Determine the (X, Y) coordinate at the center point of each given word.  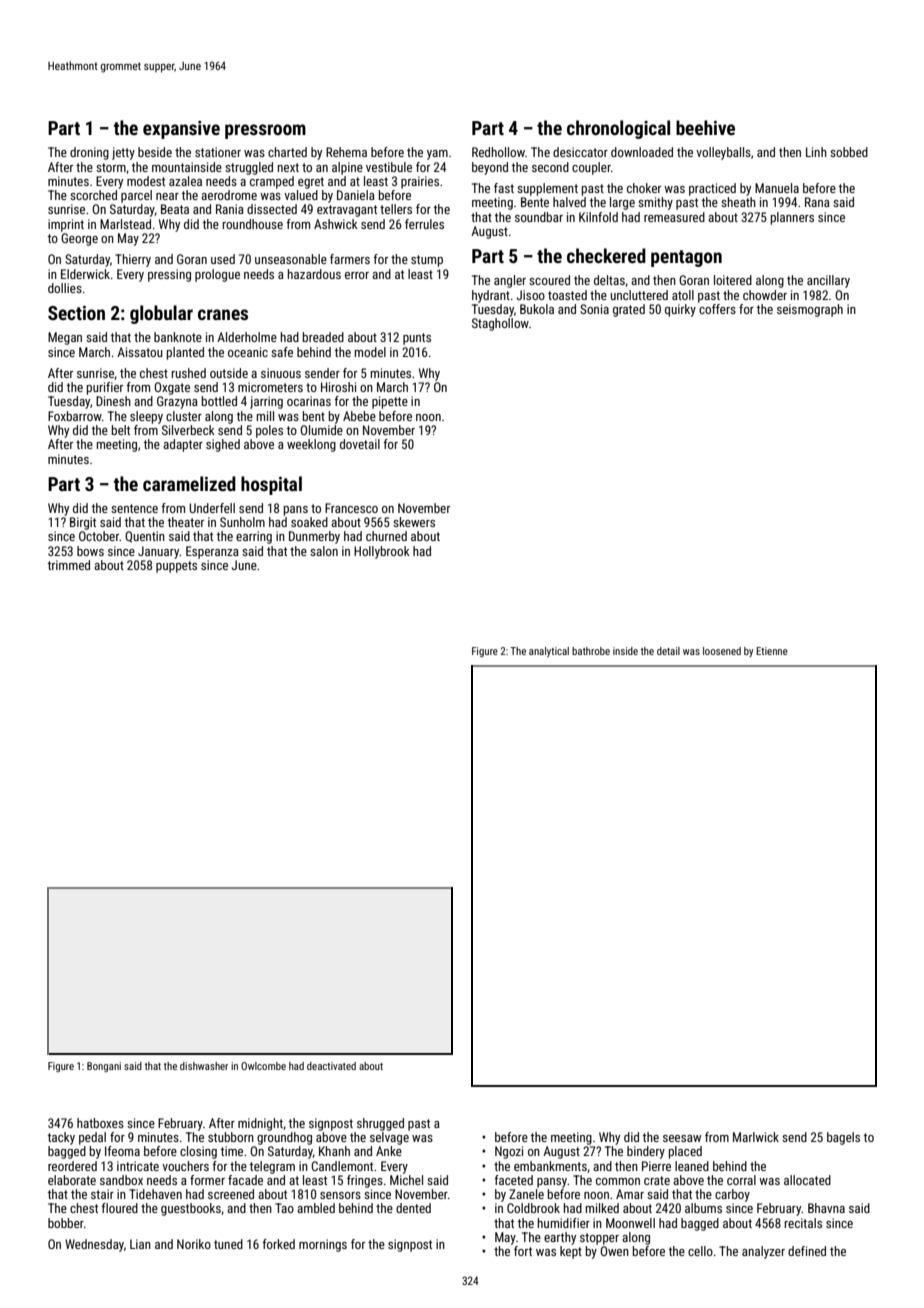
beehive (705, 127)
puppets (176, 567)
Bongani (104, 1067)
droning (89, 153)
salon (324, 551)
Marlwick (756, 1137)
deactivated (331, 1066)
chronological (618, 129)
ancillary (828, 281)
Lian (140, 1244)
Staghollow (500, 324)
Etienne (772, 651)
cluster (184, 416)
